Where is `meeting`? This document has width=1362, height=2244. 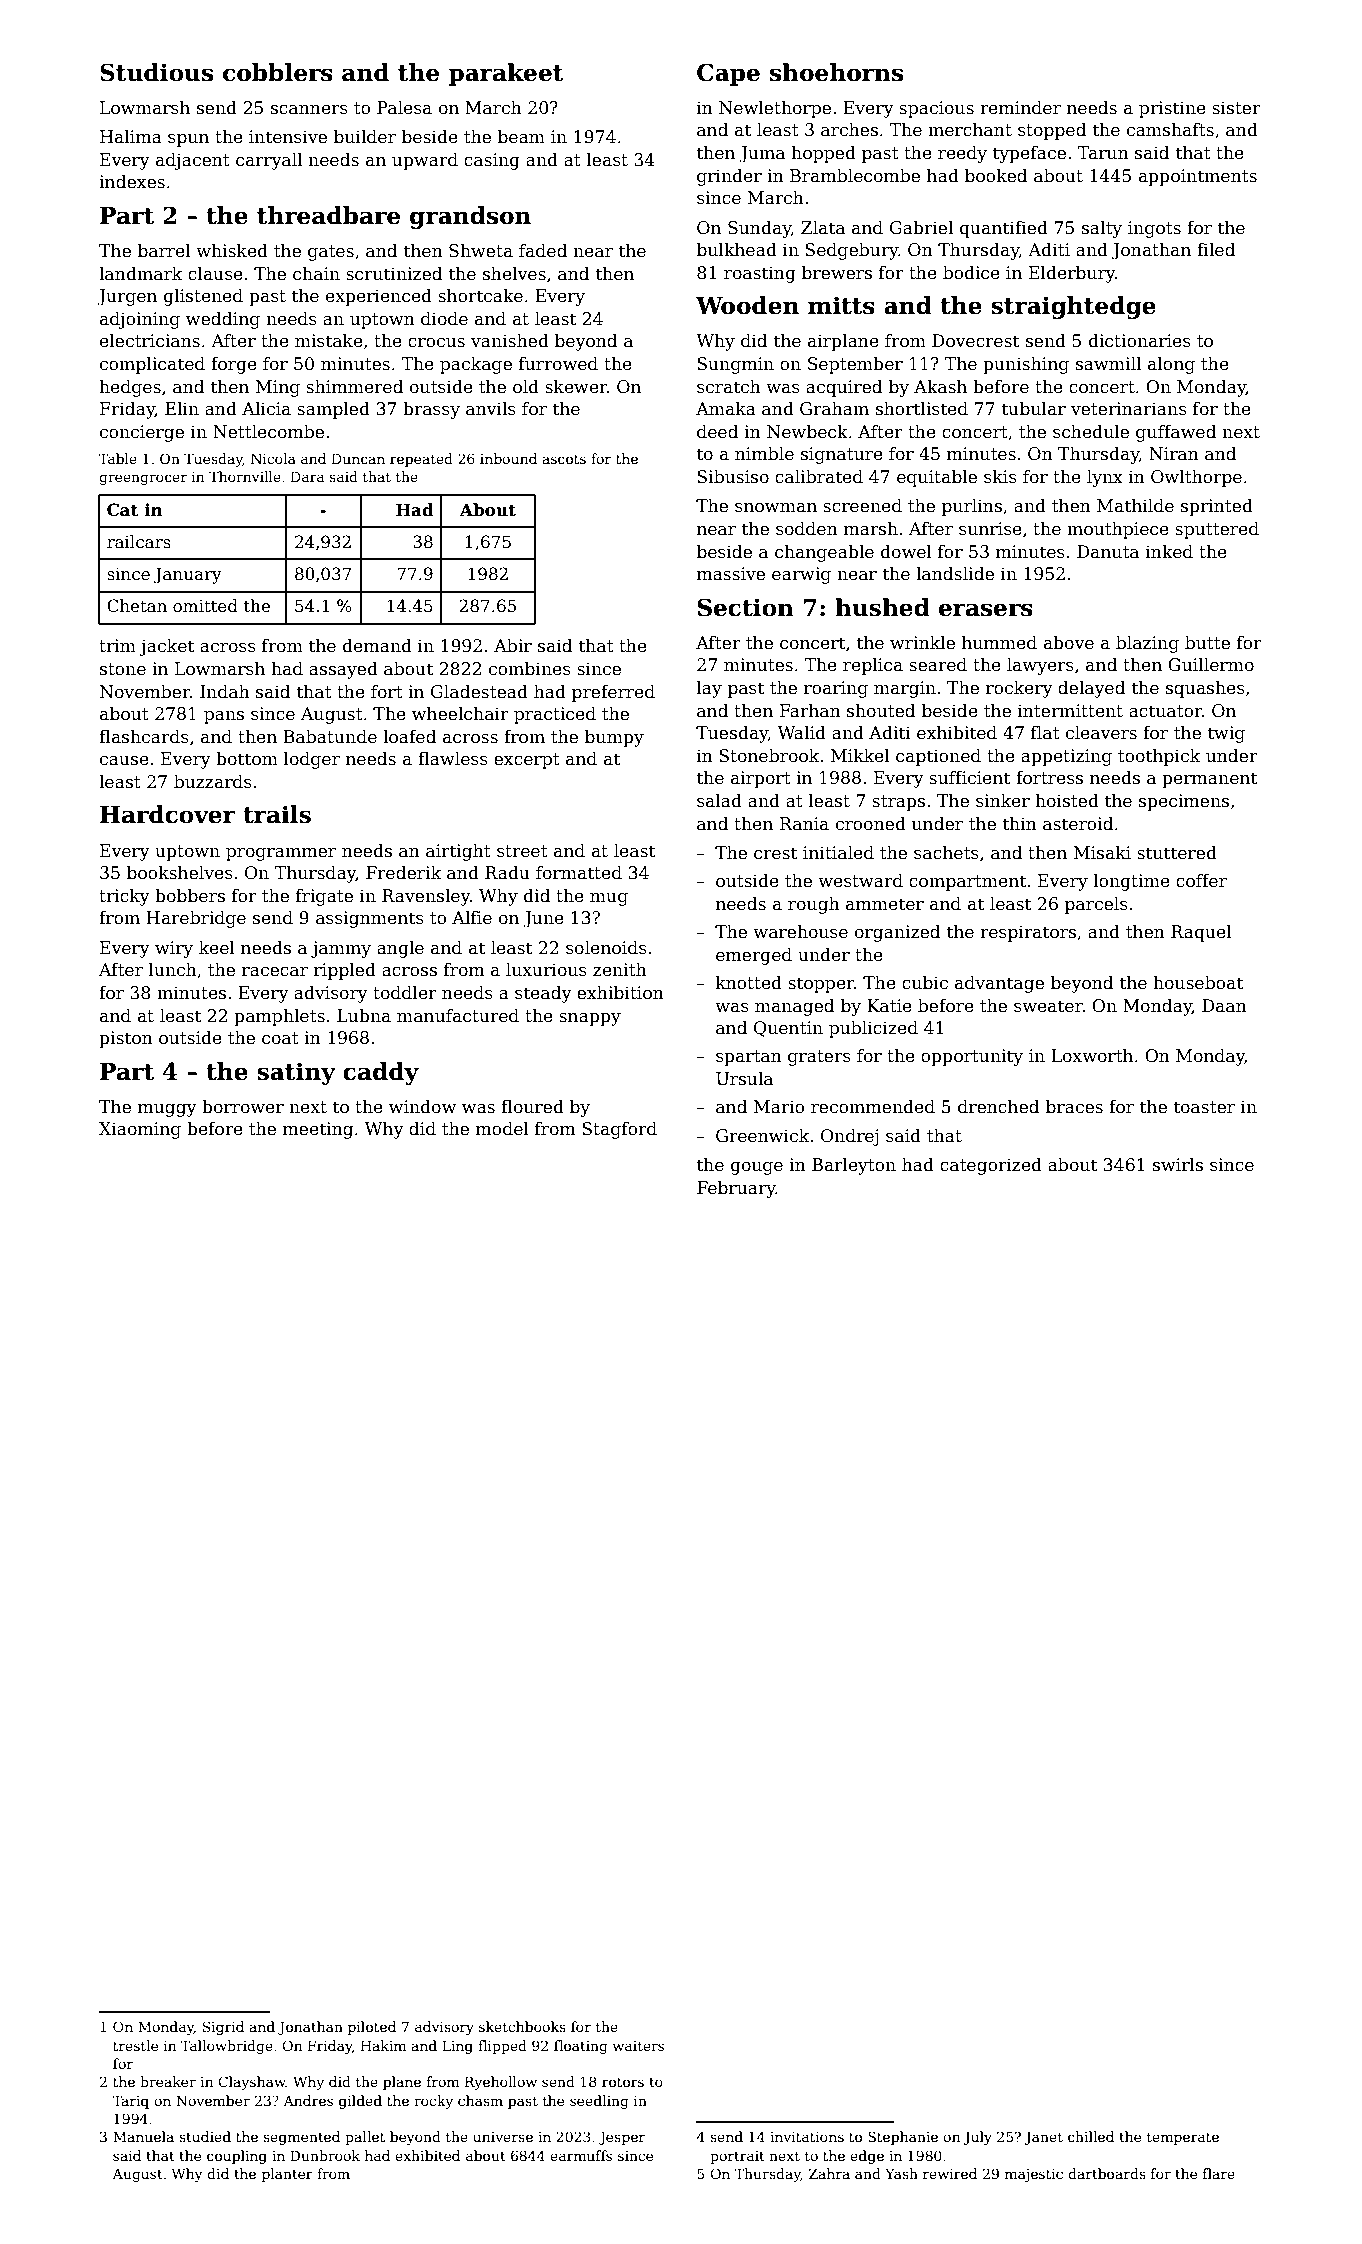
meeting is located at coordinates (318, 1130).
